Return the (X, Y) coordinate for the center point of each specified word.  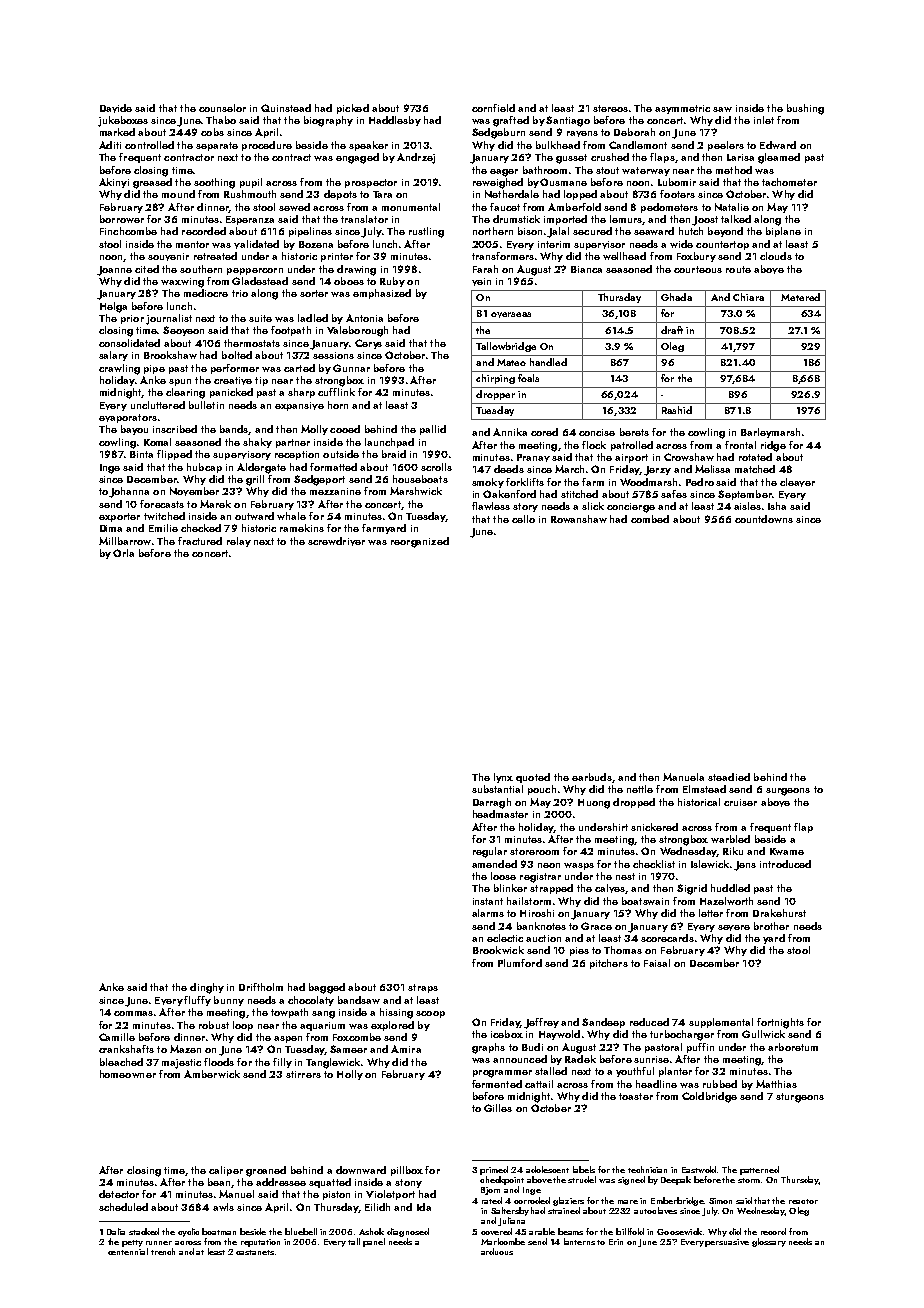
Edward (778, 145)
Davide (116, 108)
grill (255, 480)
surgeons (788, 792)
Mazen (185, 1049)
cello (523, 519)
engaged (357, 158)
